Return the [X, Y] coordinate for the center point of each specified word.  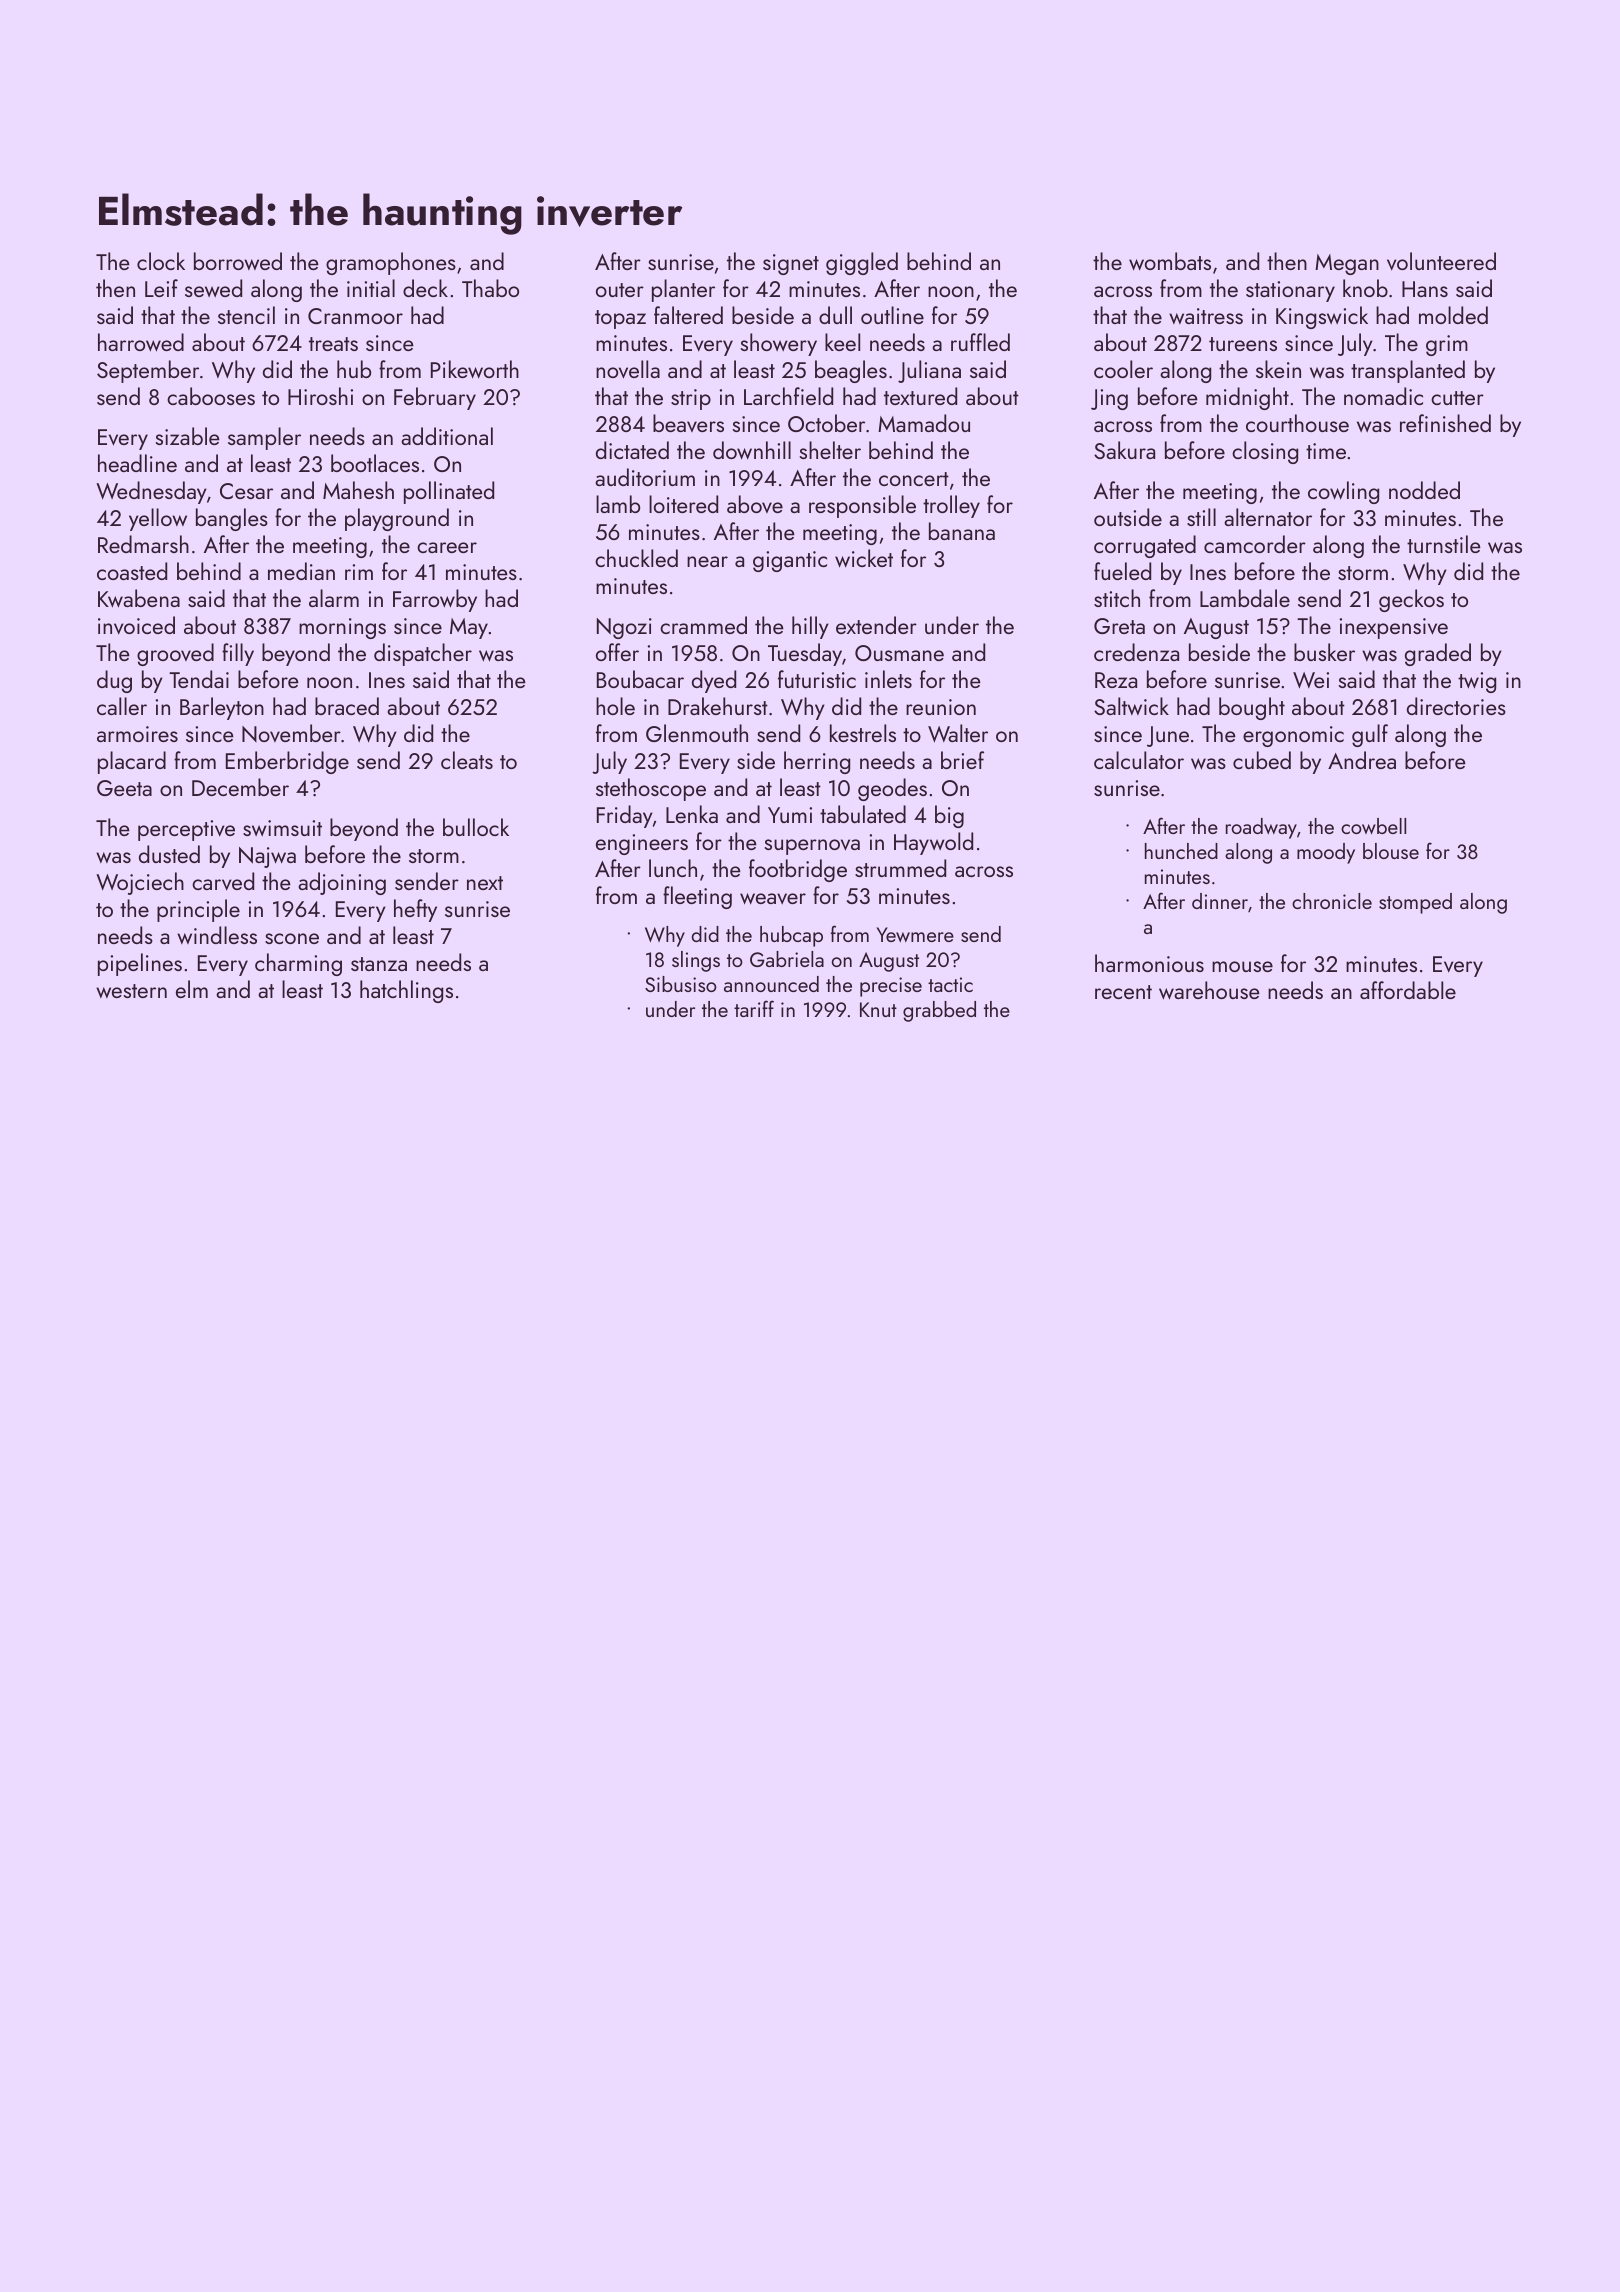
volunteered [1441, 261]
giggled [862, 263]
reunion [941, 707]
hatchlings [406, 991]
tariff [754, 1008]
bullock [476, 827]
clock [161, 261]
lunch [673, 868]
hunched [1181, 851]
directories [1456, 706]
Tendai [199, 679]
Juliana [929, 371]
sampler [264, 438]
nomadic [1383, 396]
